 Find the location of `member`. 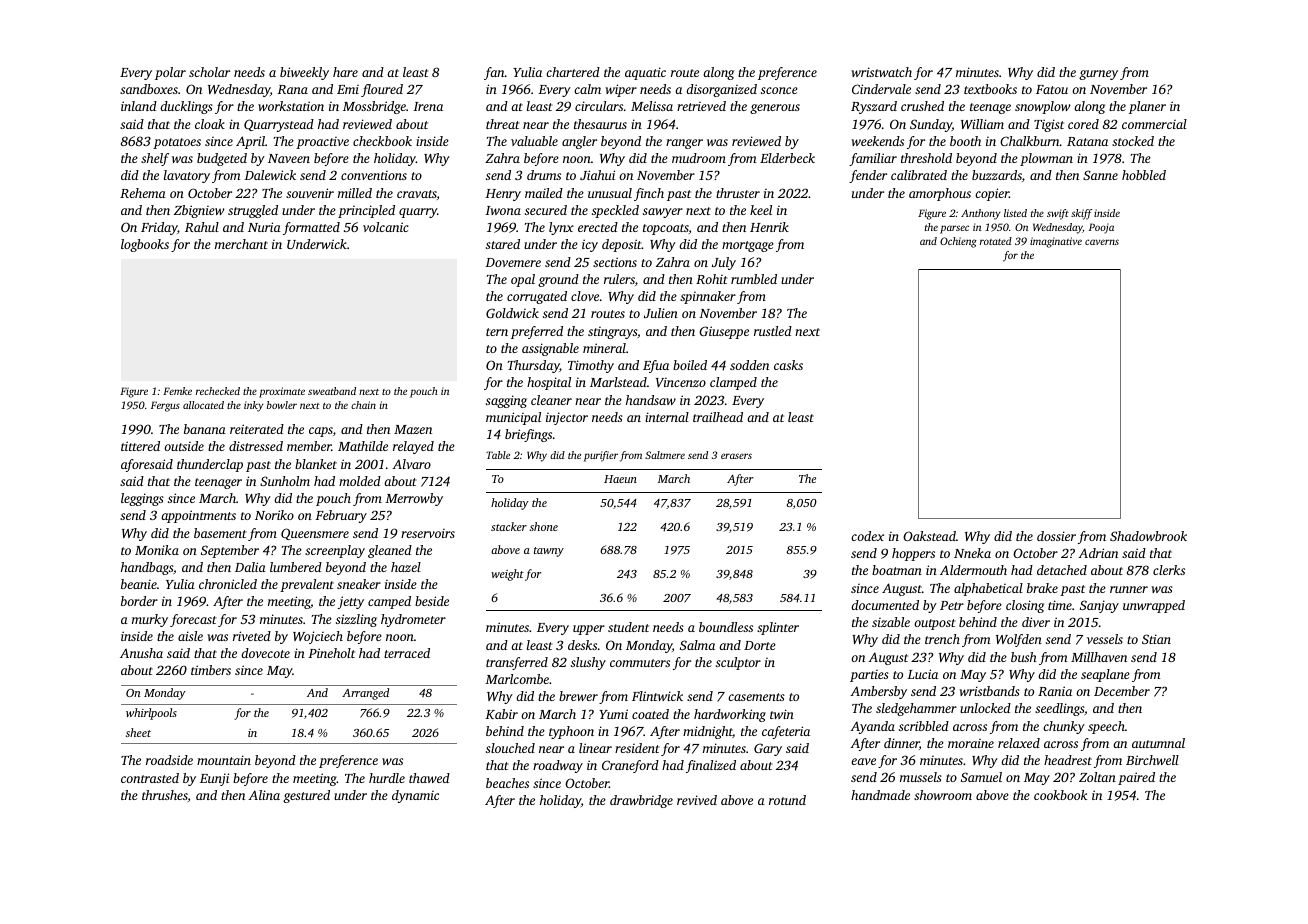

member is located at coordinates (309, 446).
